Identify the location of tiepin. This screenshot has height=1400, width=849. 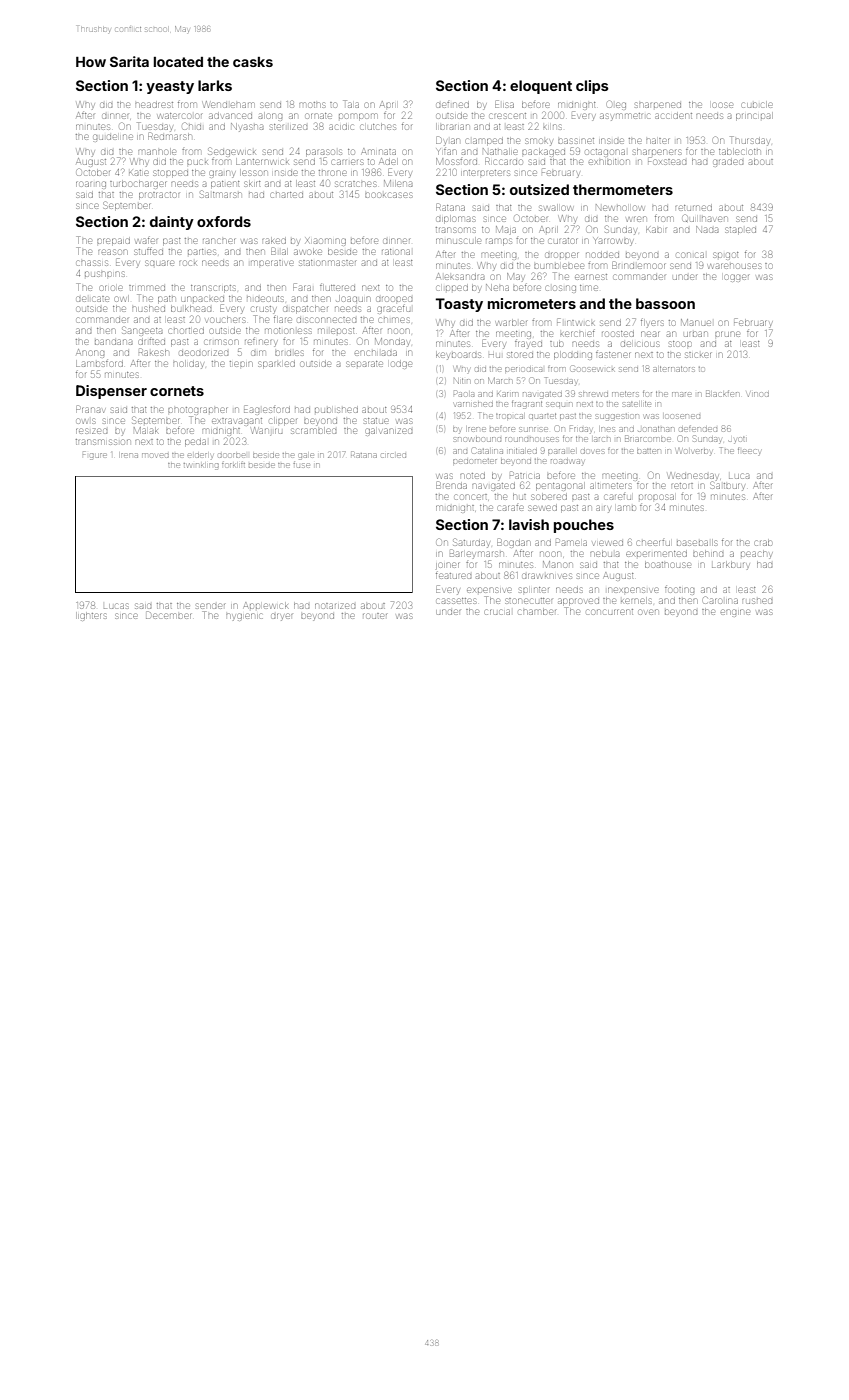
(241, 364).
